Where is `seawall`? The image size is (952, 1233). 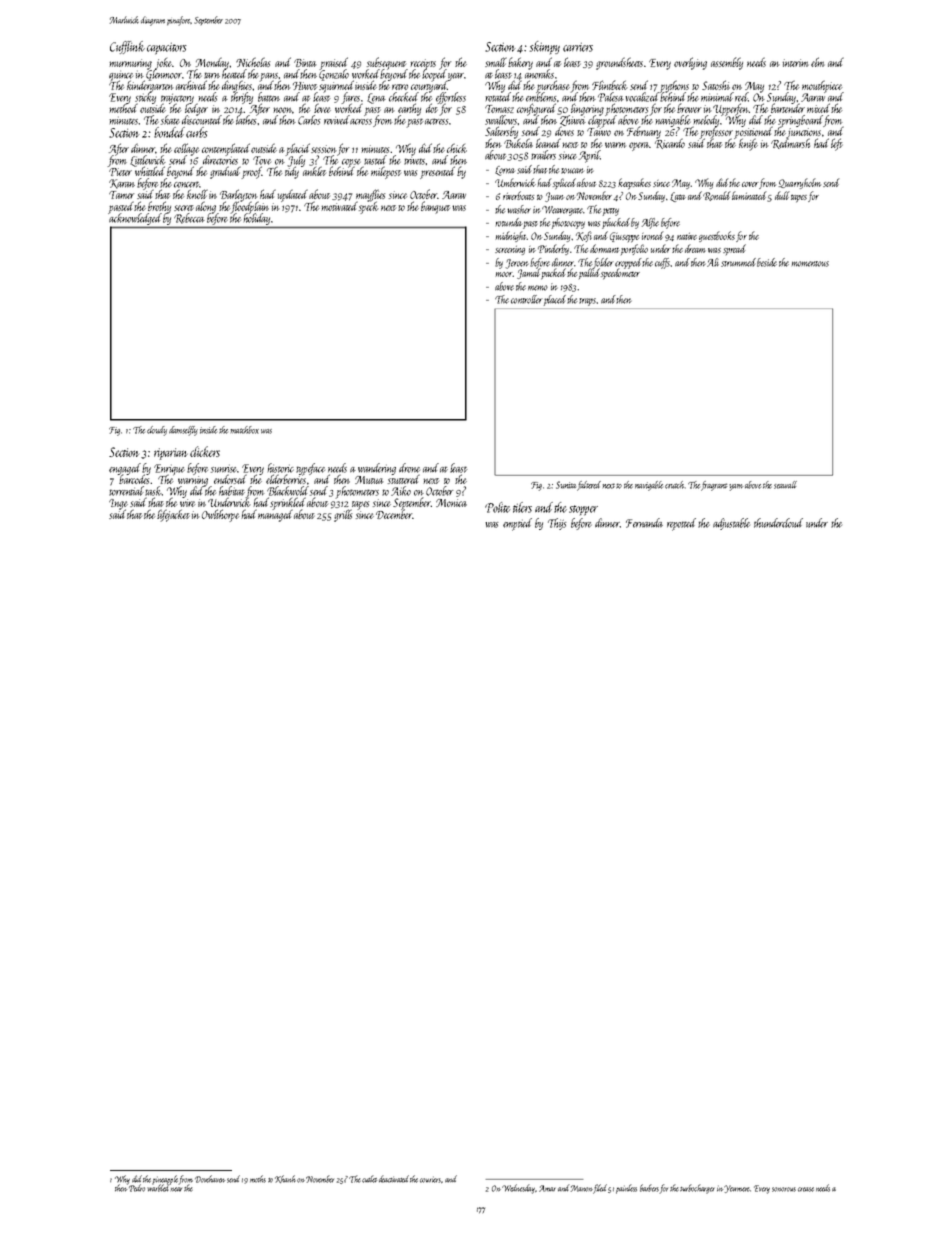 seawall is located at coordinates (785, 485).
